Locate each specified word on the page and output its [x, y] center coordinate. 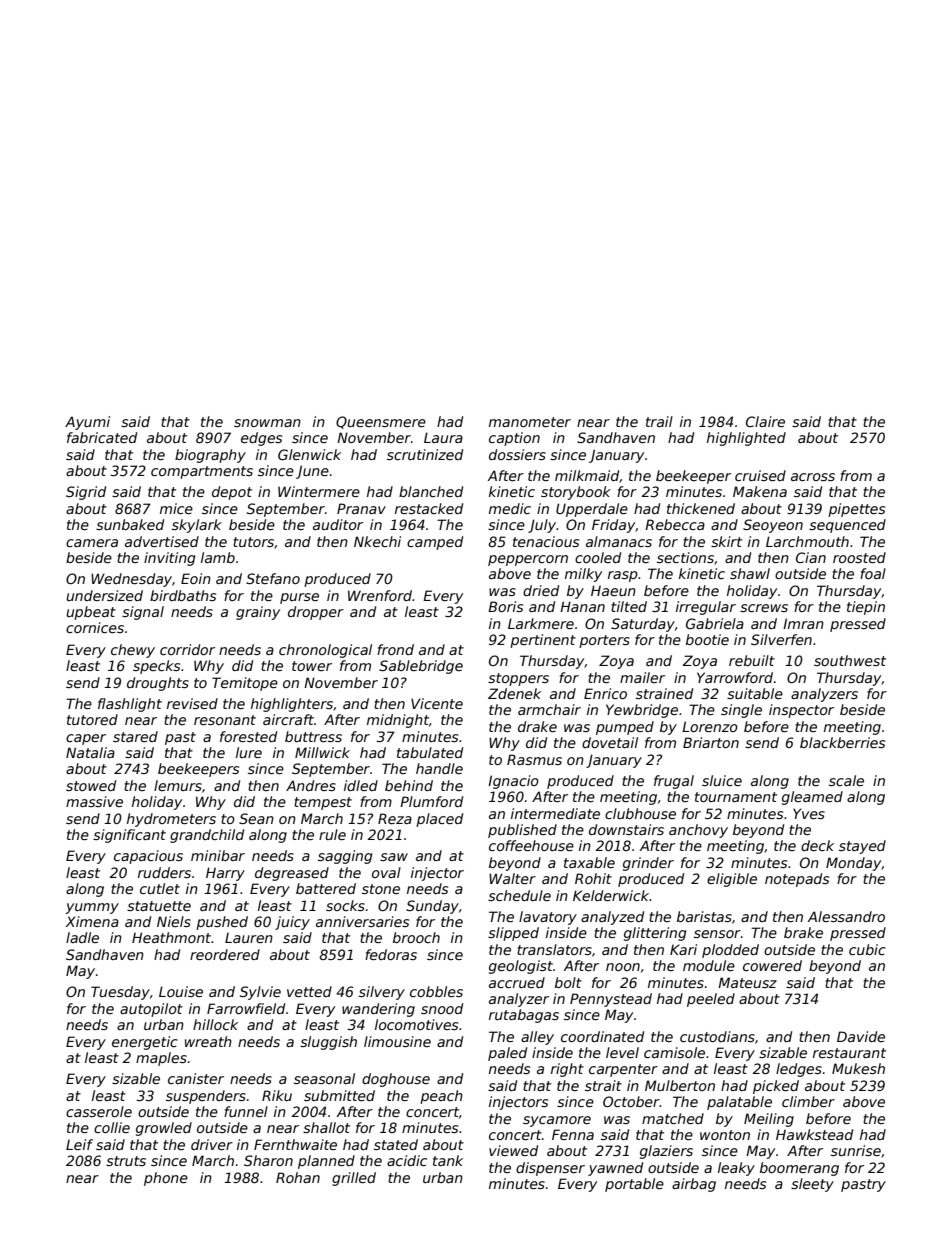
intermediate [555, 813]
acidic [407, 1160]
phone [166, 1179]
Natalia [90, 752]
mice [176, 508]
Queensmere [381, 422]
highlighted [746, 439]
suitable [755, 693]
